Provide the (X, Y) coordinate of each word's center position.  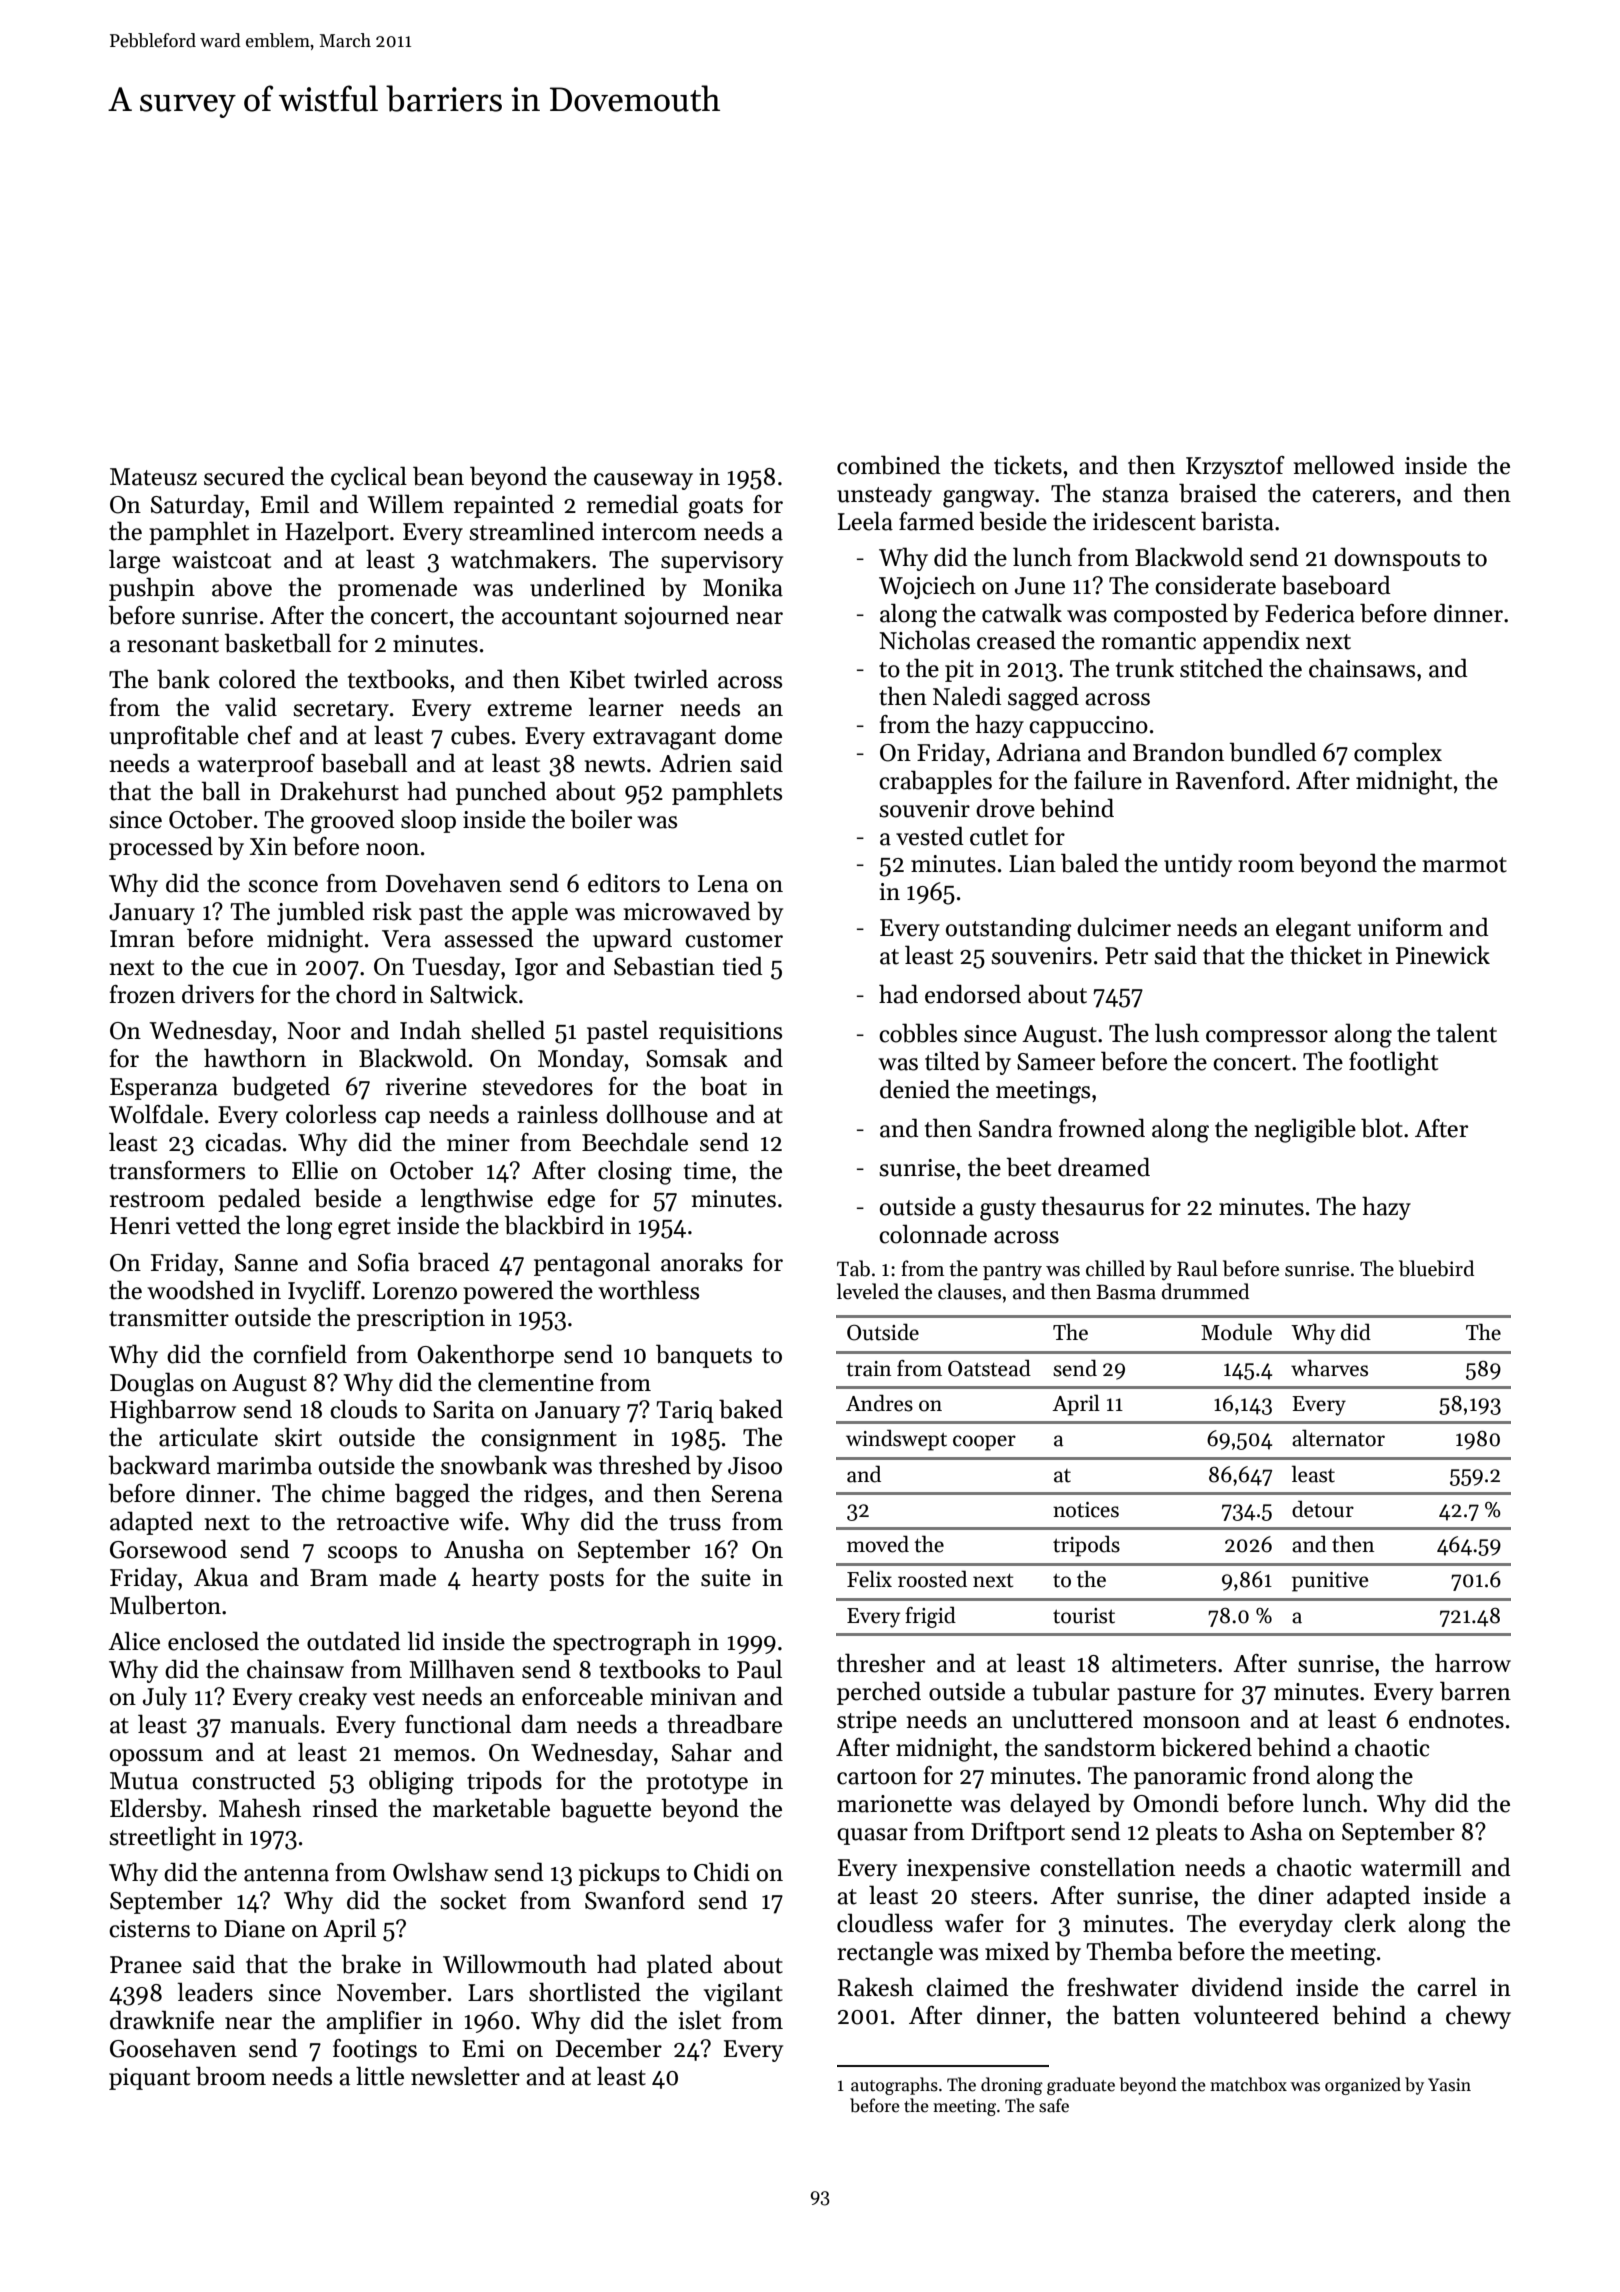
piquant (149, 2079)
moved (878, 1544)
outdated (354, 1641)
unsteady (884, 495)
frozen (142, 994)
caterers (1353, 495)
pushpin (152, 589)
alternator (1338, 1438)
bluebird (1436, 1268)
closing (635, 1172)
